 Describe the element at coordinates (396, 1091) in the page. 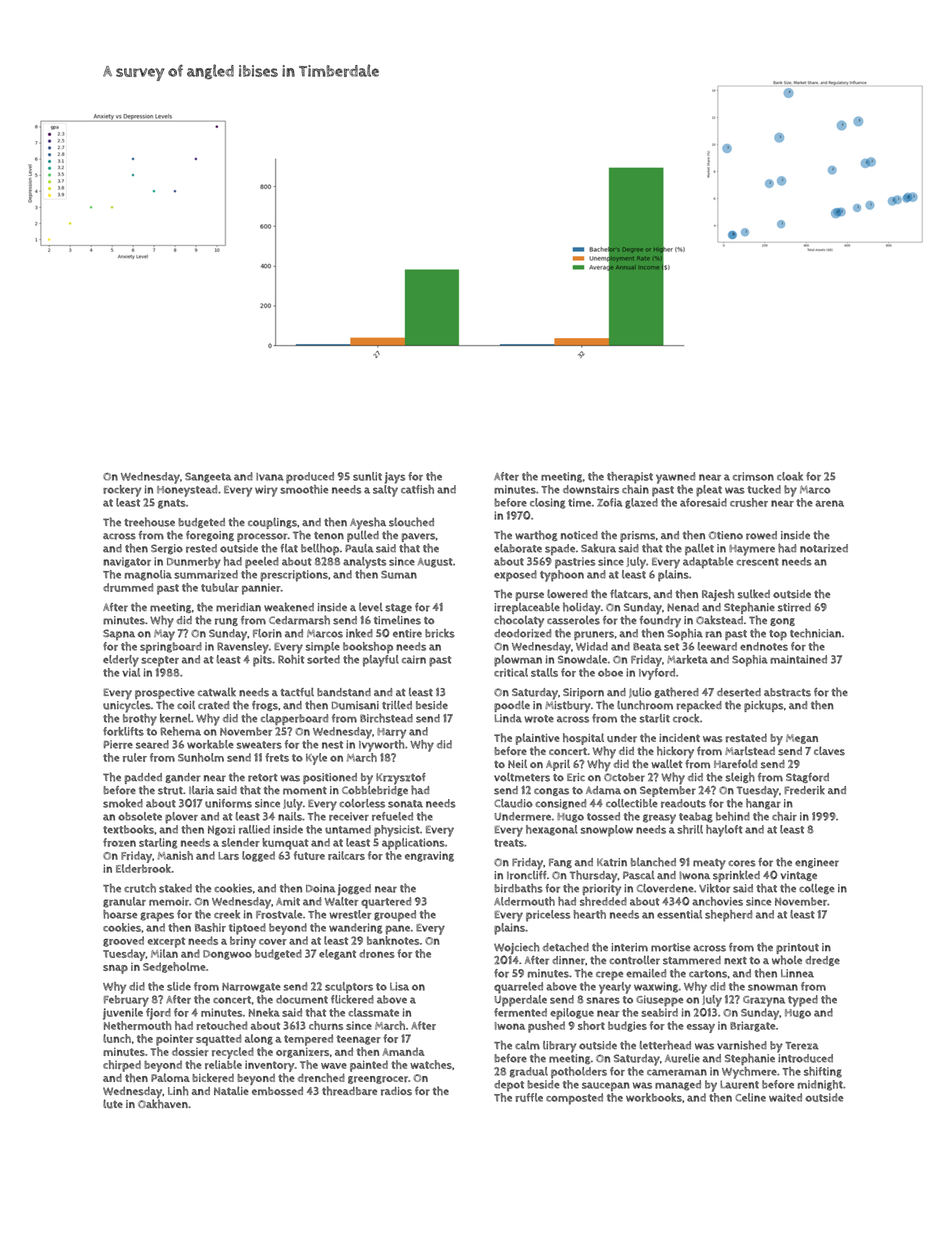

I see `radios` at that location.
